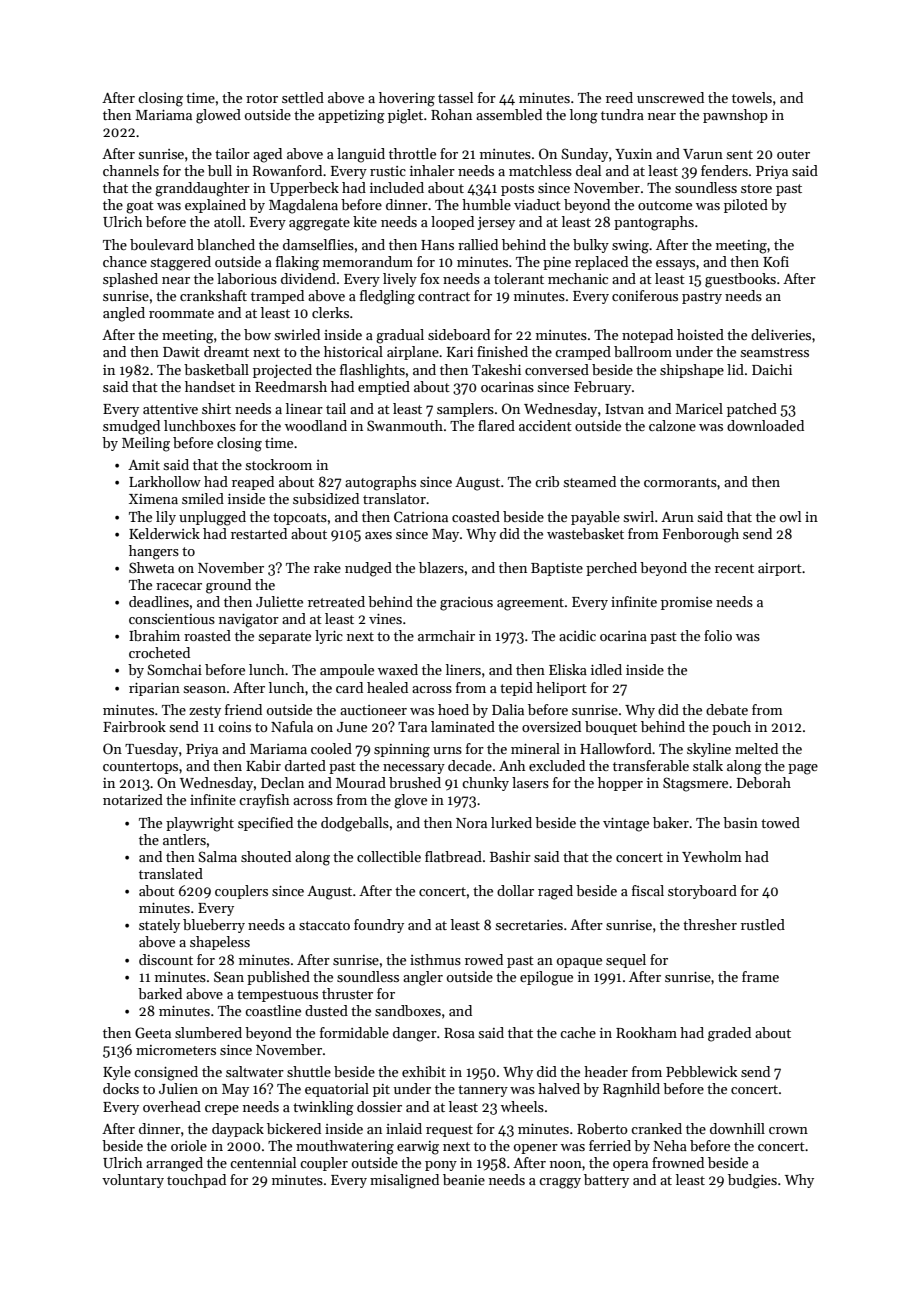  I want to click on arranged, so click(174, 1164).
